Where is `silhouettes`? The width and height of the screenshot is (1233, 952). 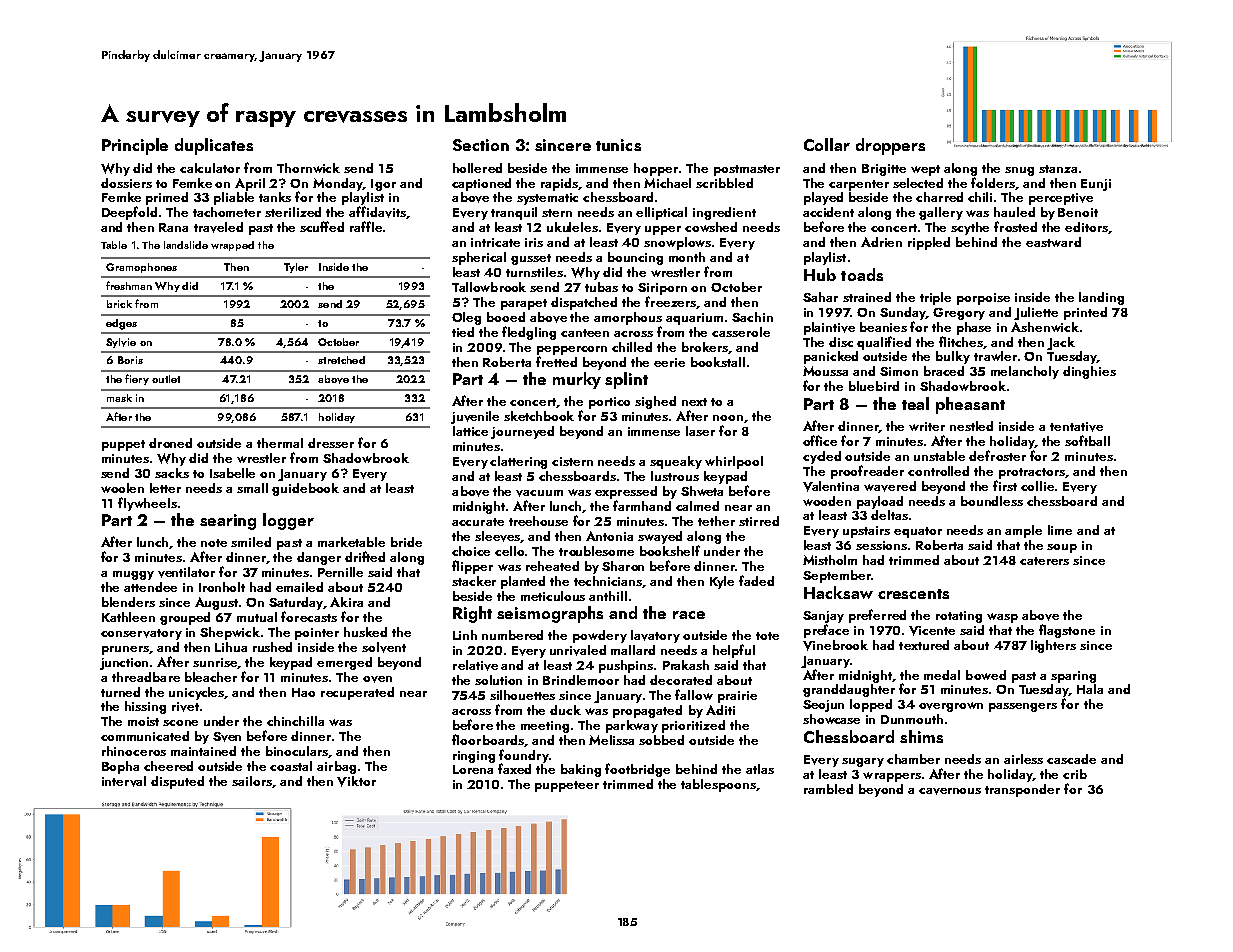 silhouettes is located at coordinates (522, 695).
